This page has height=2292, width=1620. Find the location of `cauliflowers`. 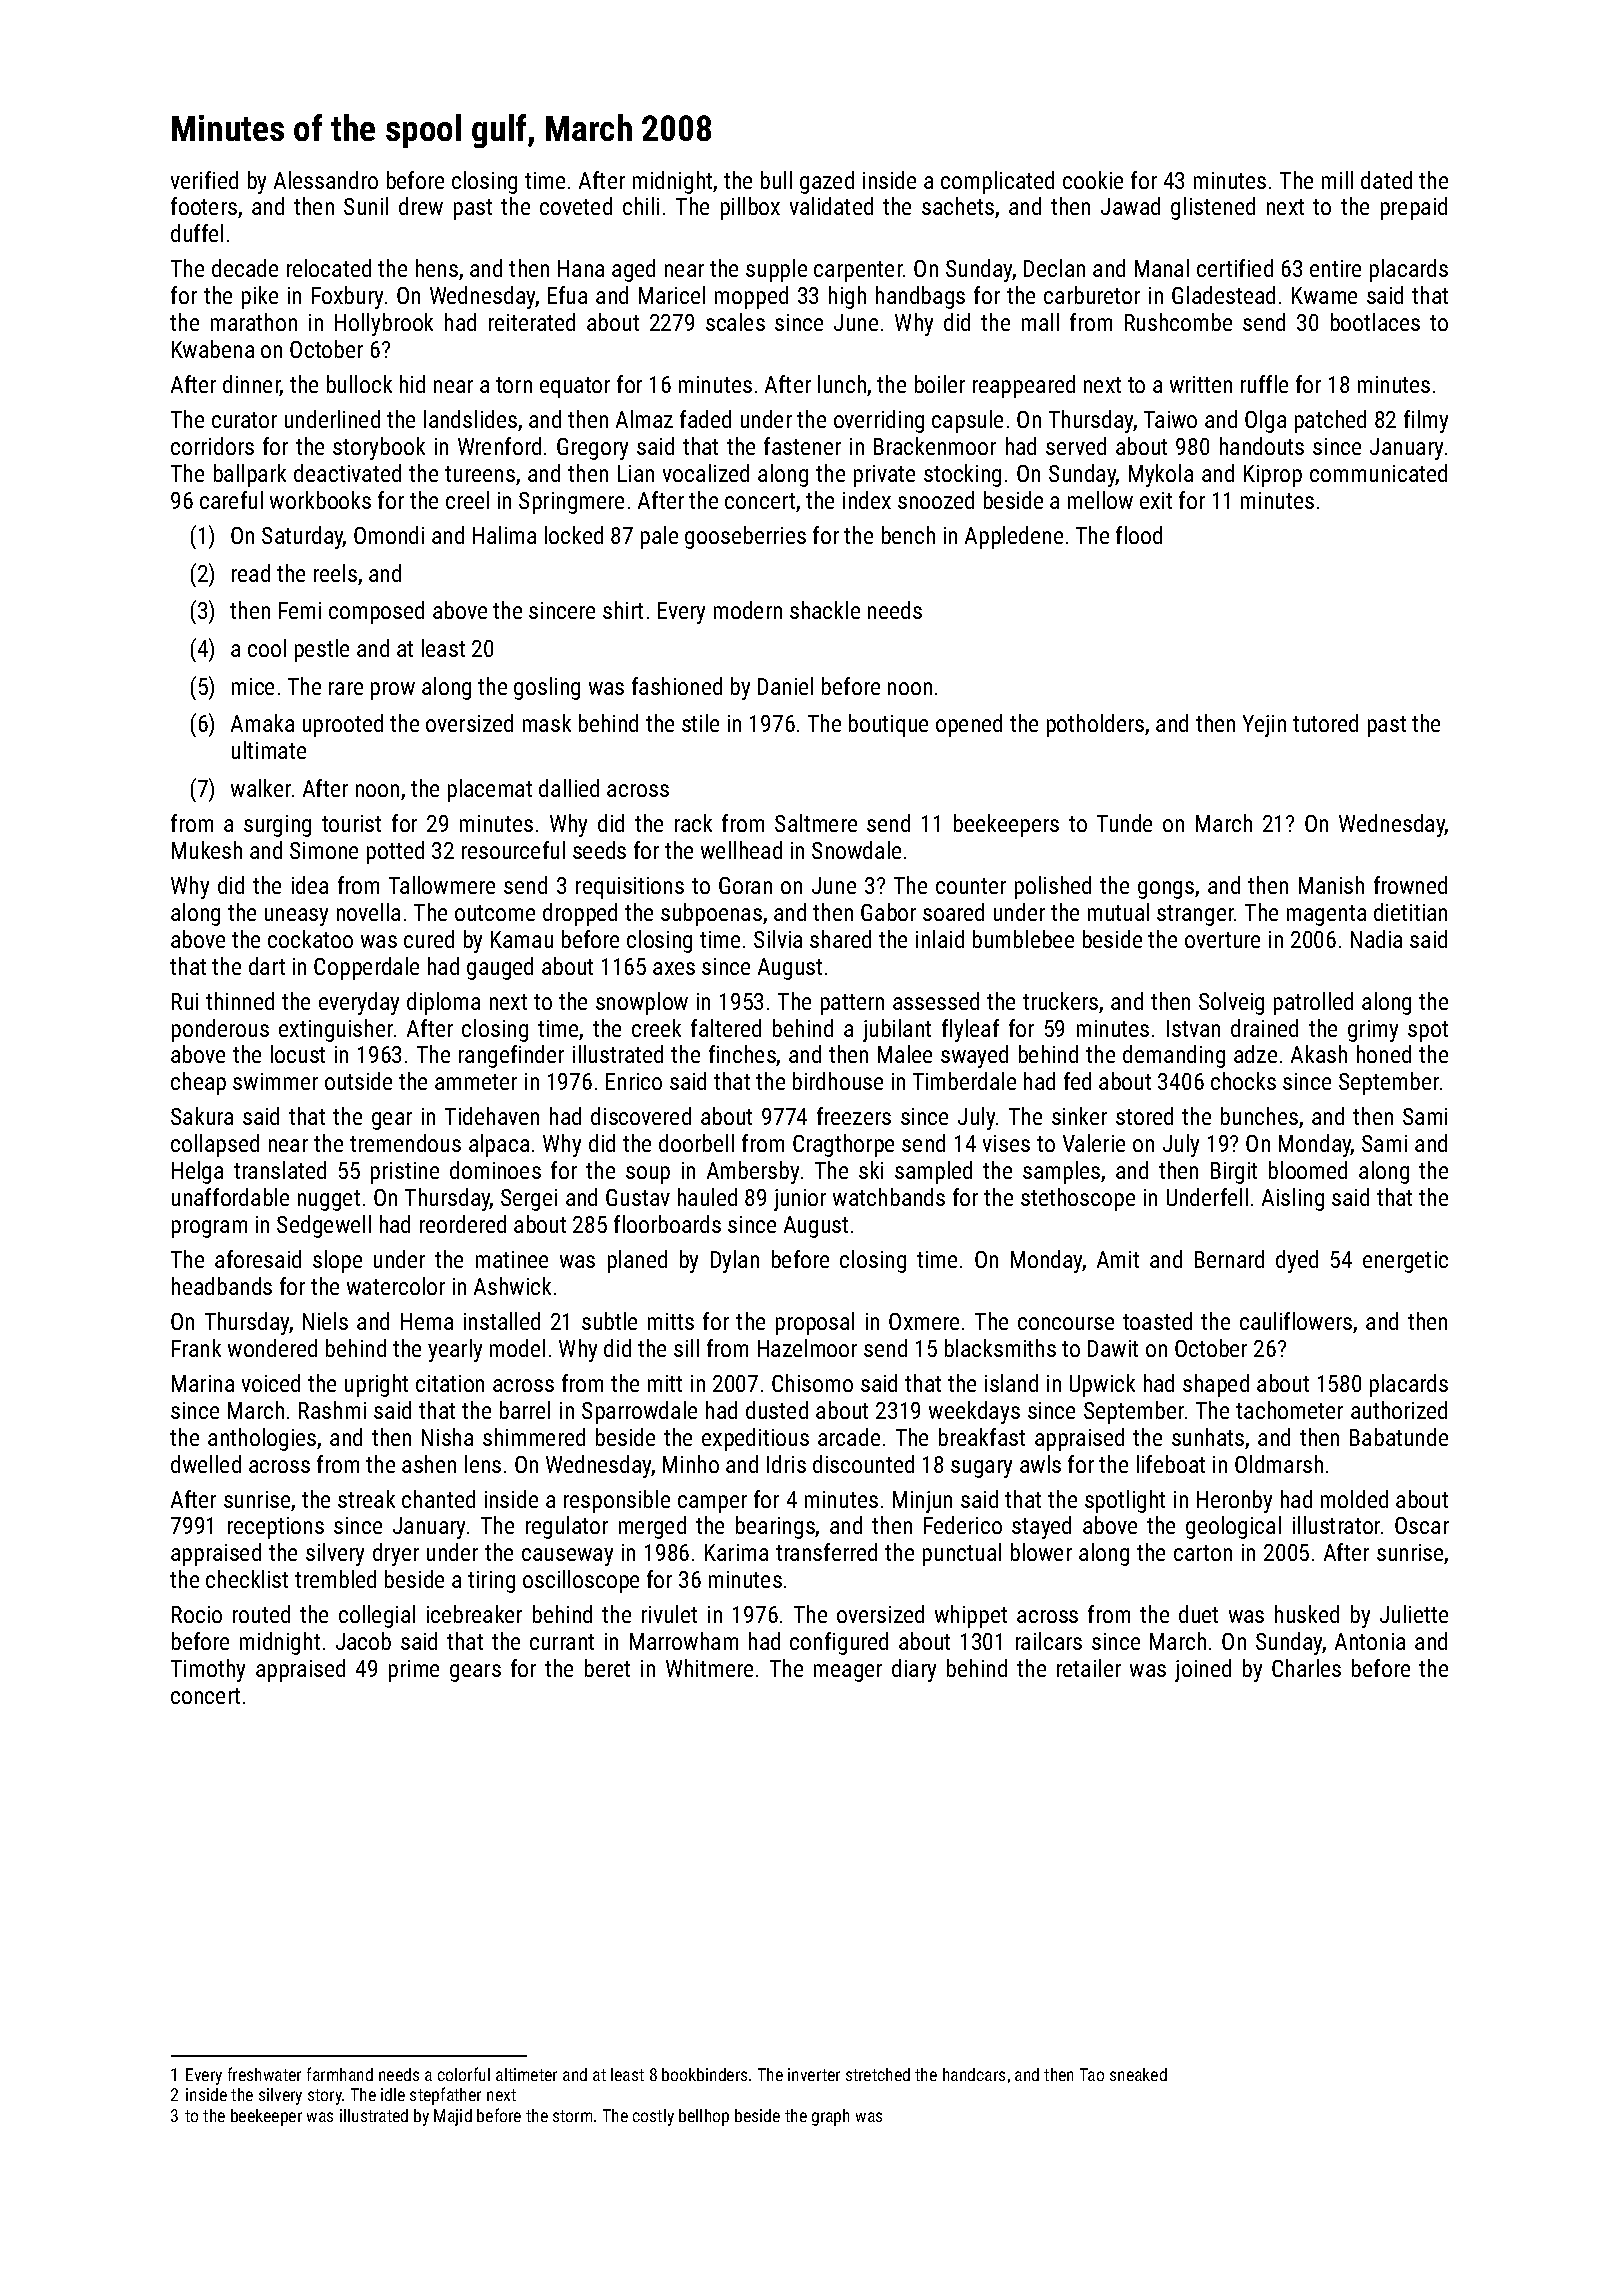

cauliflowers is located at coordinates (1296, 1321).
